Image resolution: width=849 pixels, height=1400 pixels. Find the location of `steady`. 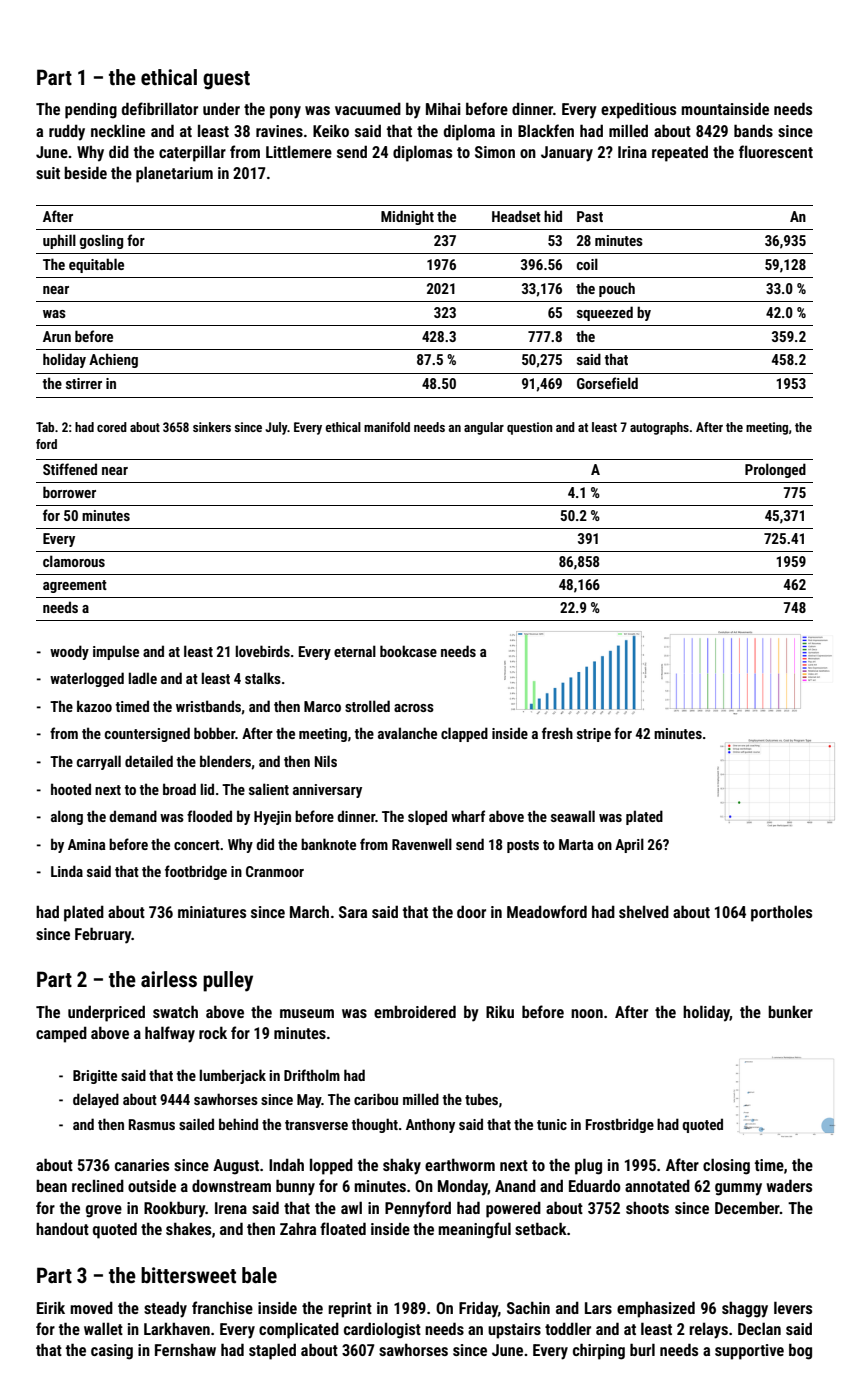

steady is located at coordinates (165, 1309).
